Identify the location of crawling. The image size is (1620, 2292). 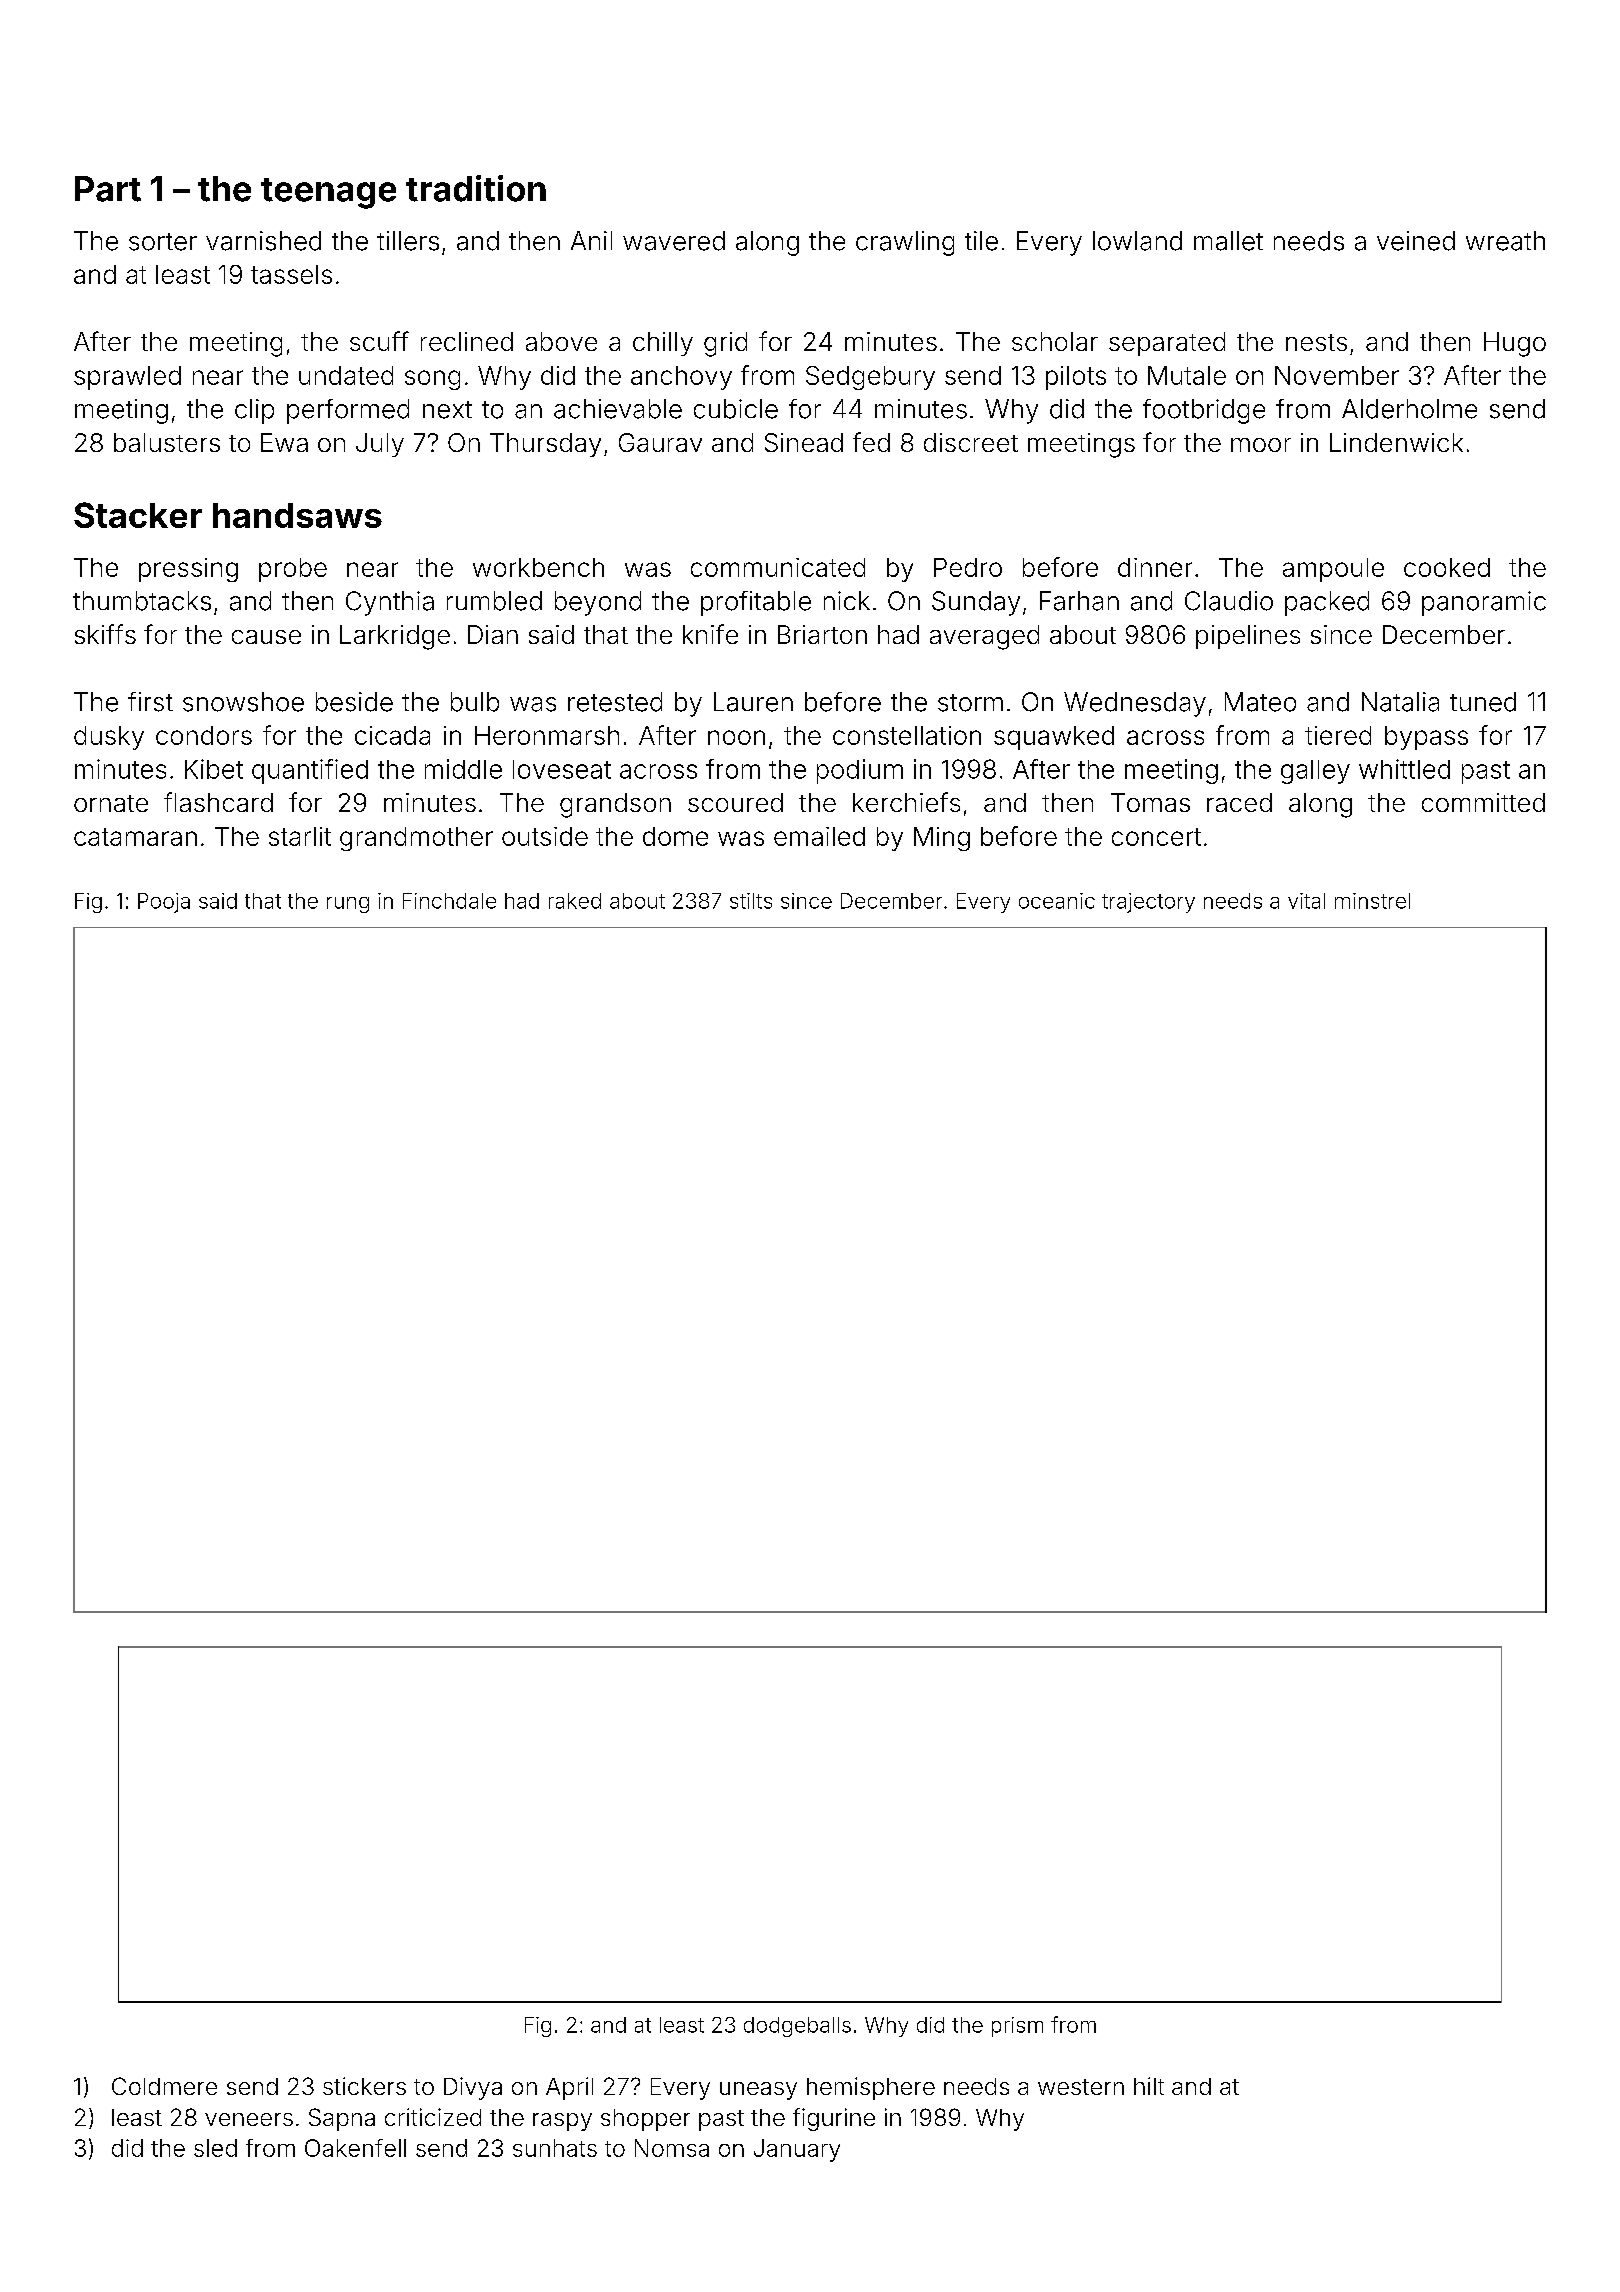
(905, 243).
